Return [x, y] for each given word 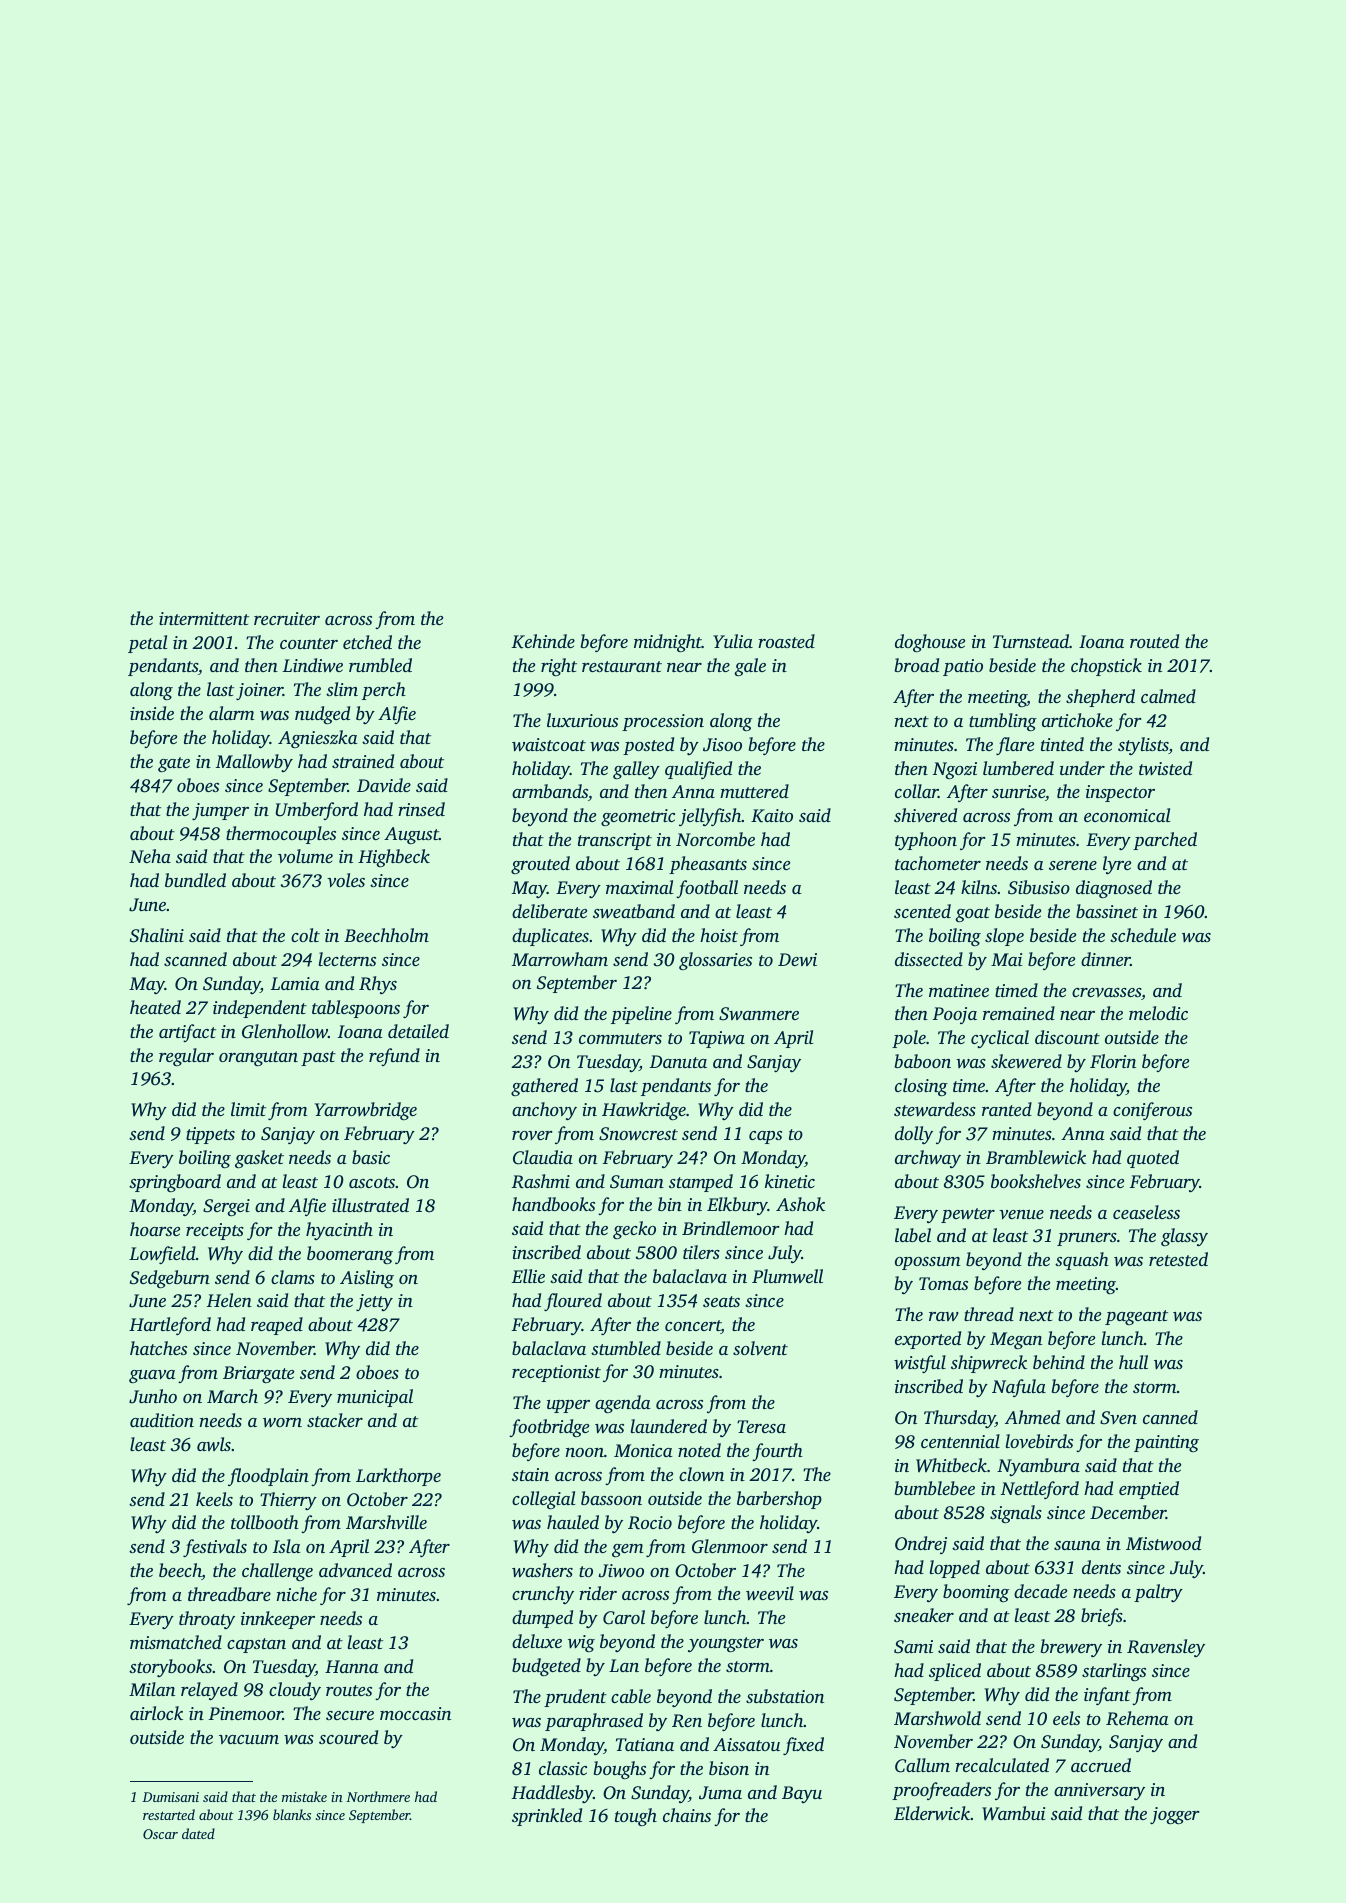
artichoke [1077, 720]
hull [1133, 1362]
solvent [760, 1348]
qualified [698, 770]
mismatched [176, 1642]
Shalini [157, 935]
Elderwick [932, 1813]
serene [1073, 865]
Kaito [772, 816]
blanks [292, 1814]
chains [687, 1815]
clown [701, 1474]
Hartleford [170, 1326]
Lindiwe [313, 665]
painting [1166, 1443]
